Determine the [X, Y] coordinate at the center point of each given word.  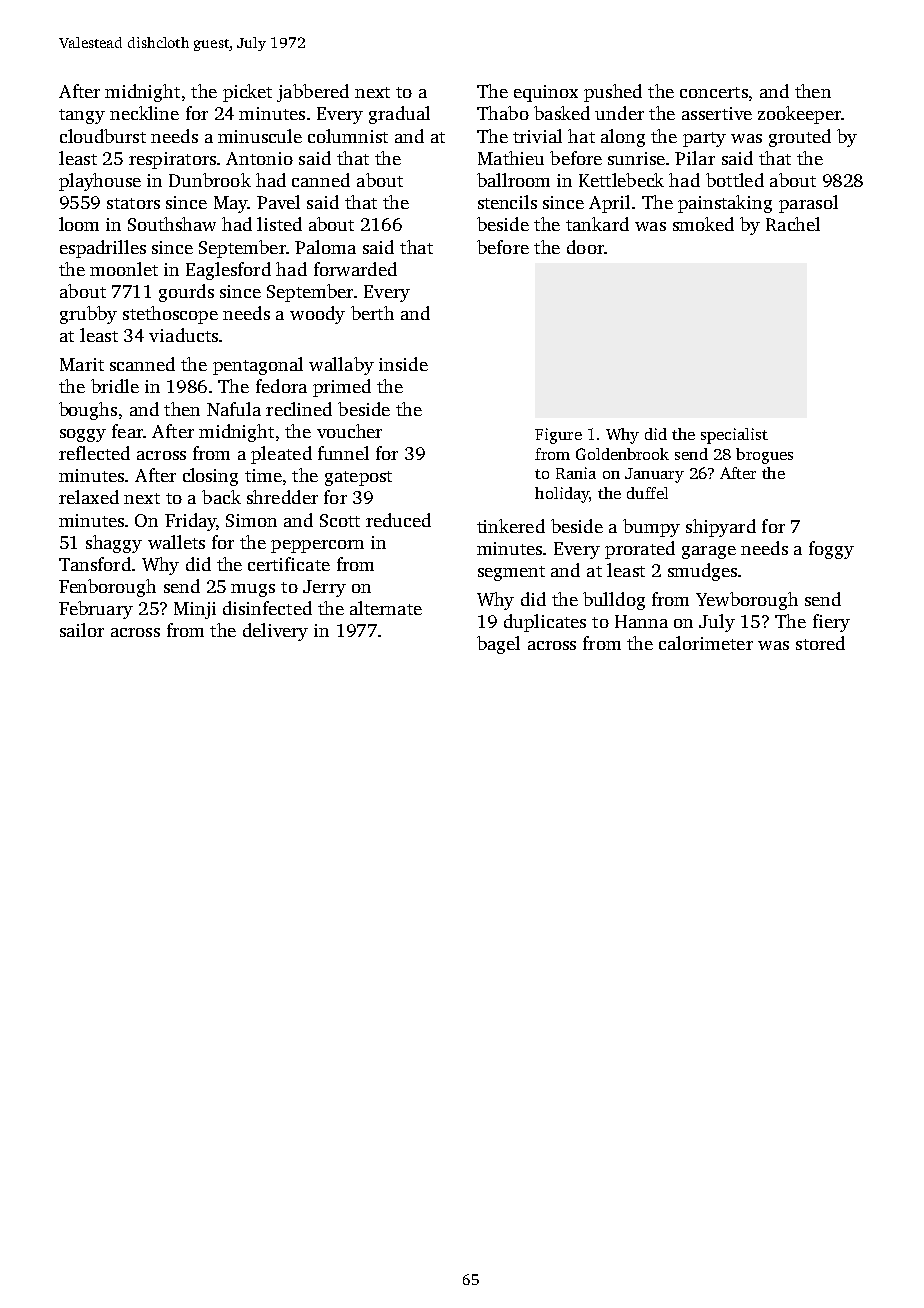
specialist [734, 436]
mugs [253, 590]
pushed [613, 93]
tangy [82, 116]
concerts [714, 92]
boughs [88, 411]
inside [403, 364]
